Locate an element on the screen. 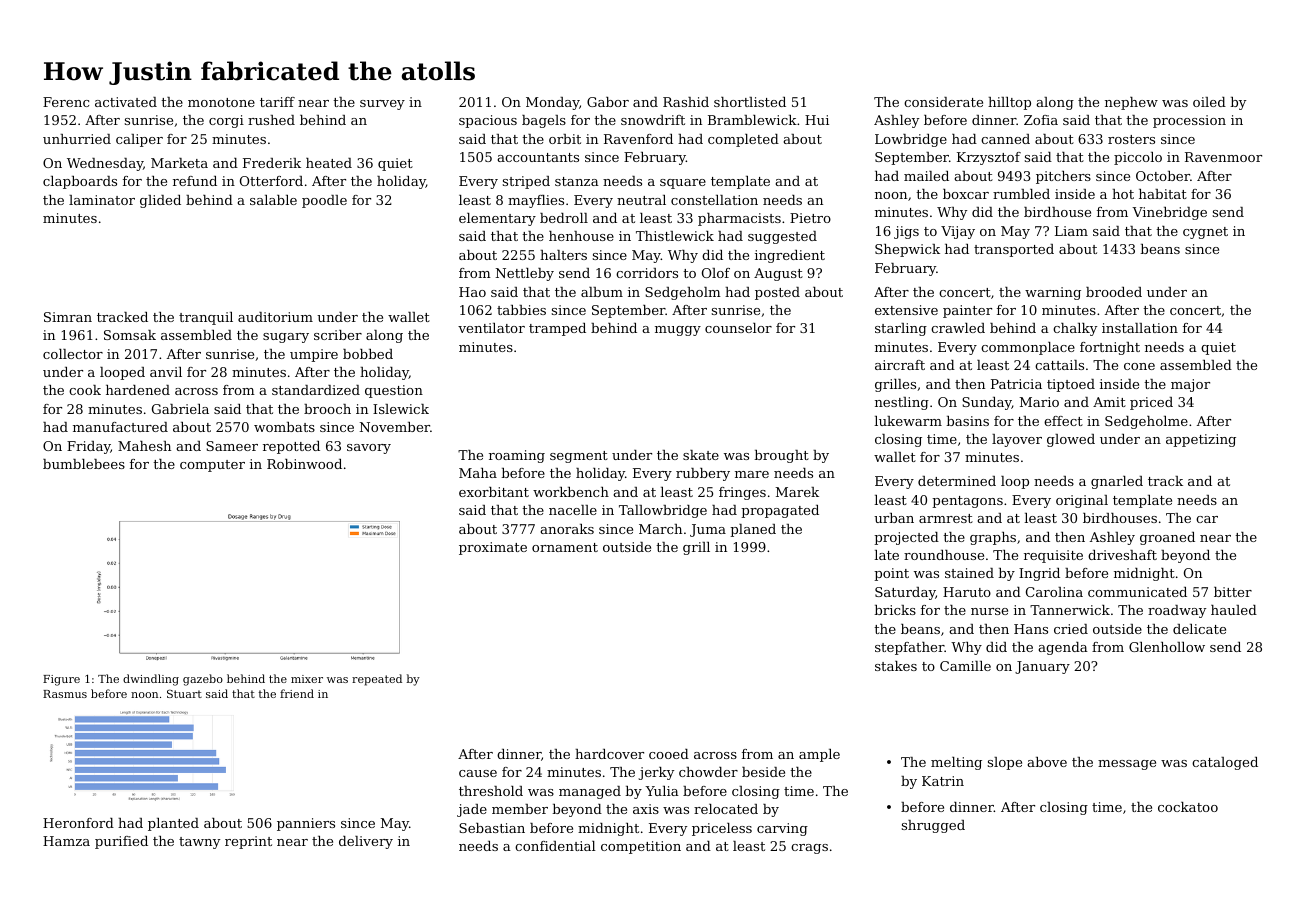  unhurried is located at coordinates (77, 139).
